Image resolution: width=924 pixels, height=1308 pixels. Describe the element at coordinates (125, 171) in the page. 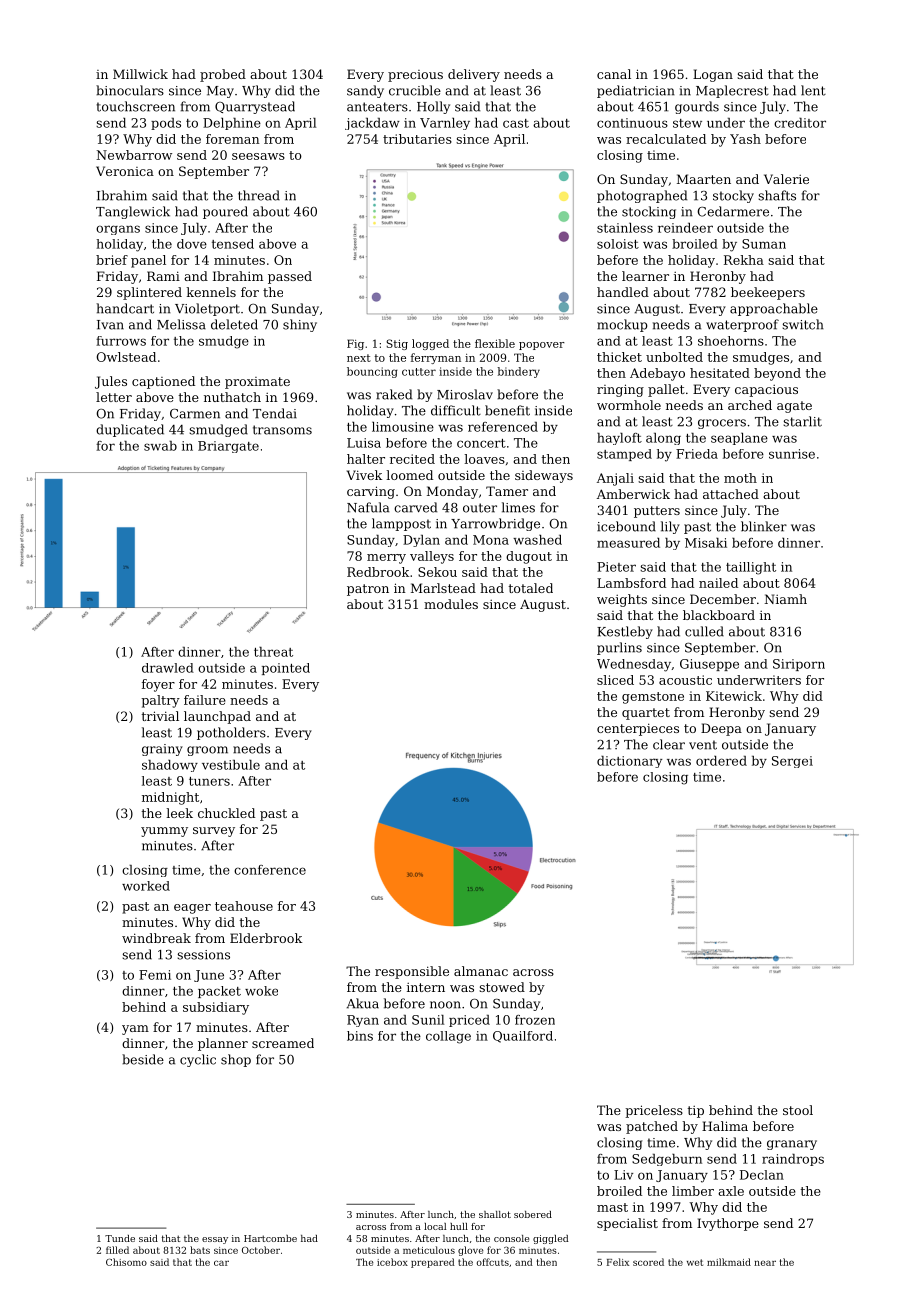

I see `Veronica` at that location.
